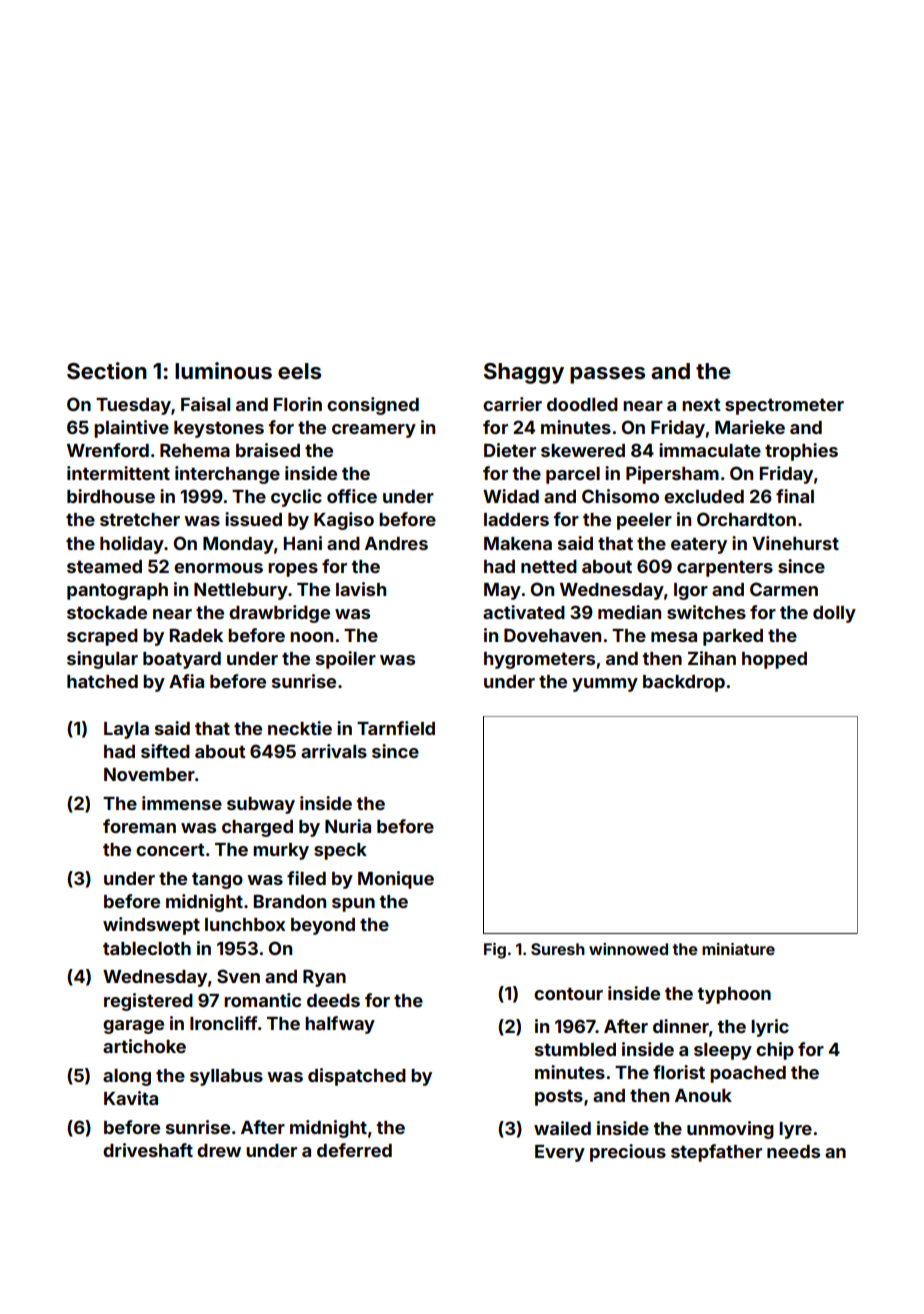  I want to click on Kavita, so click(131, 1098).
